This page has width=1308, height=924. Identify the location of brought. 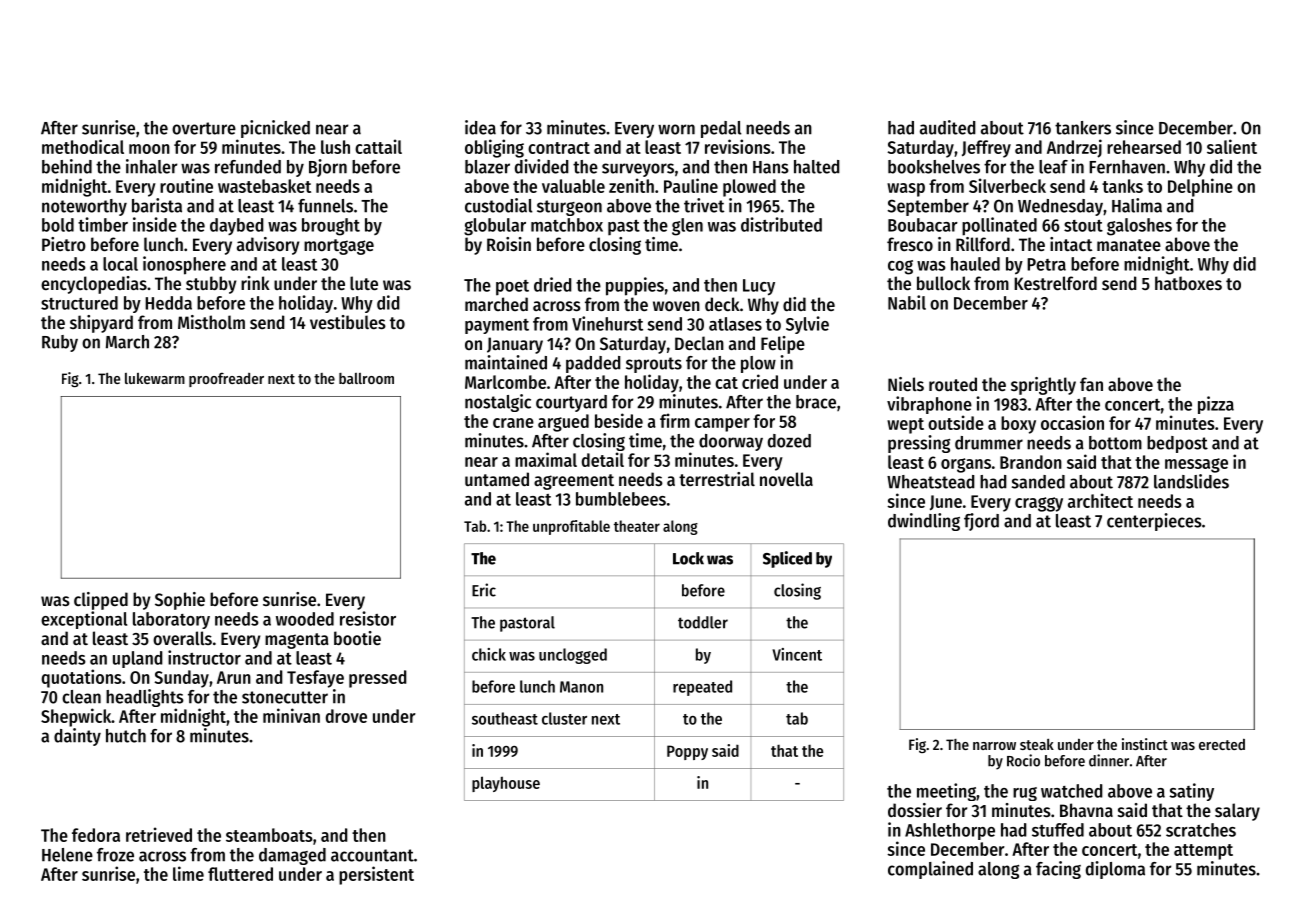
(331, 227).
